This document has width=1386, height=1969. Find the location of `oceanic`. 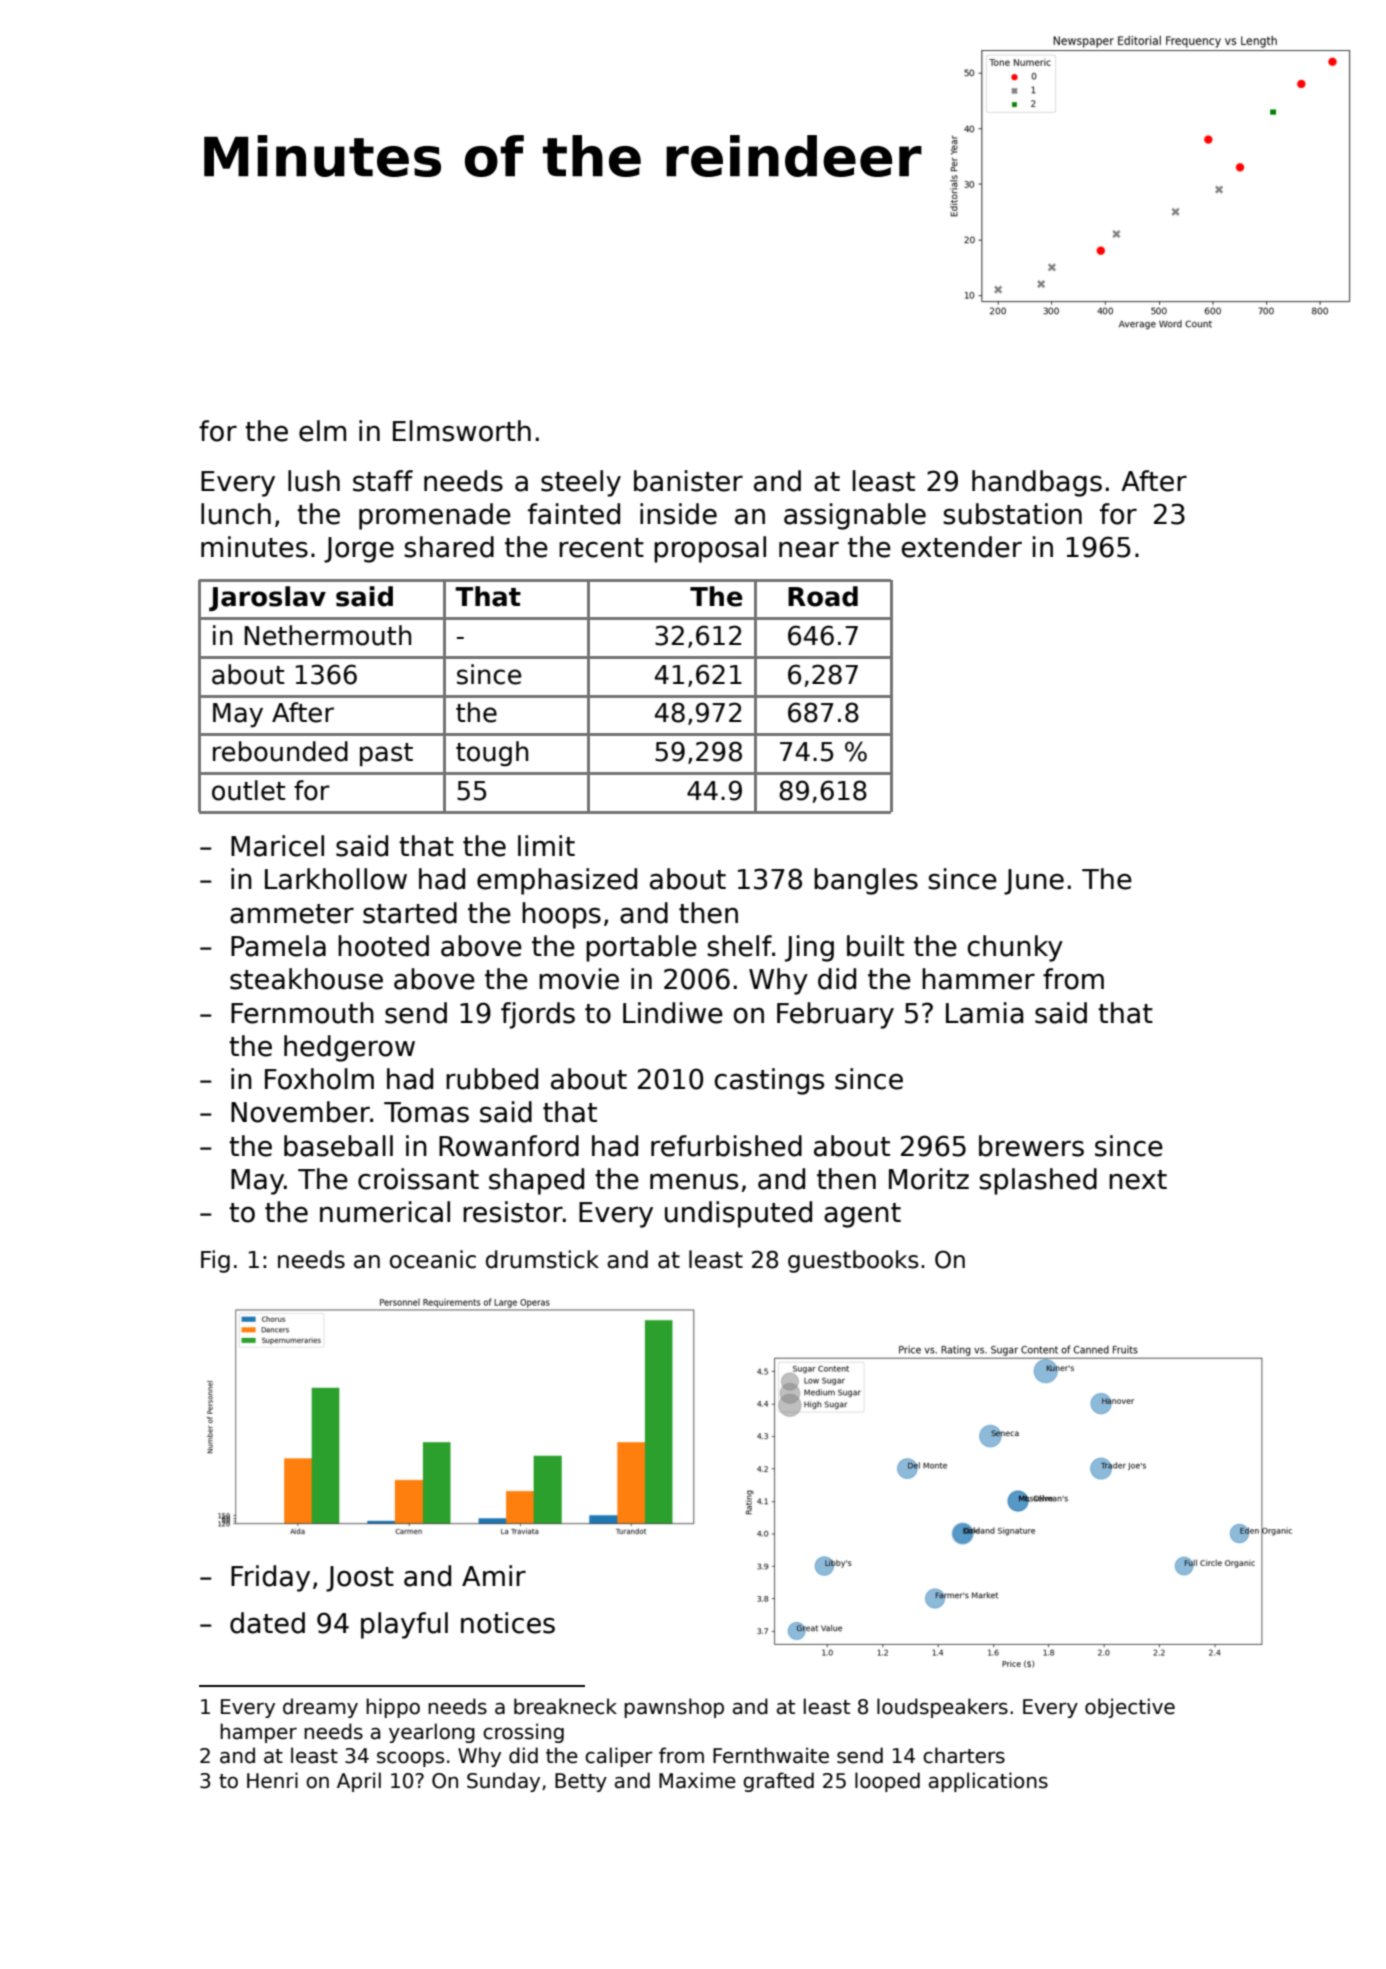

oceanic is located at coordinates (433, 1259).
